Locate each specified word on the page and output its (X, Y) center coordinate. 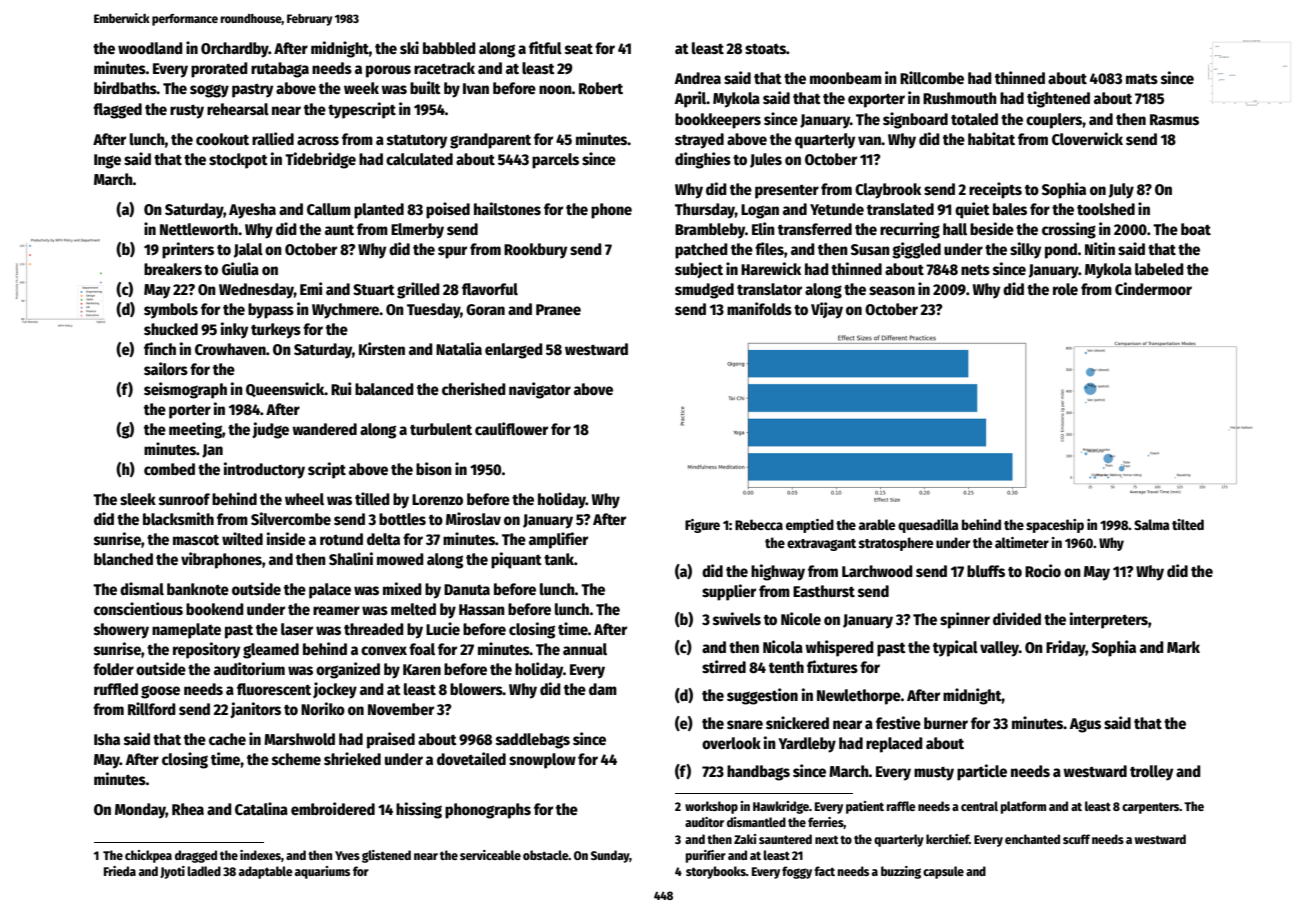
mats (1142, 79)
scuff (1076, 839)
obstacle (545, 855)
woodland (150, 48)
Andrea (698, 78)
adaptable (266, 872)
